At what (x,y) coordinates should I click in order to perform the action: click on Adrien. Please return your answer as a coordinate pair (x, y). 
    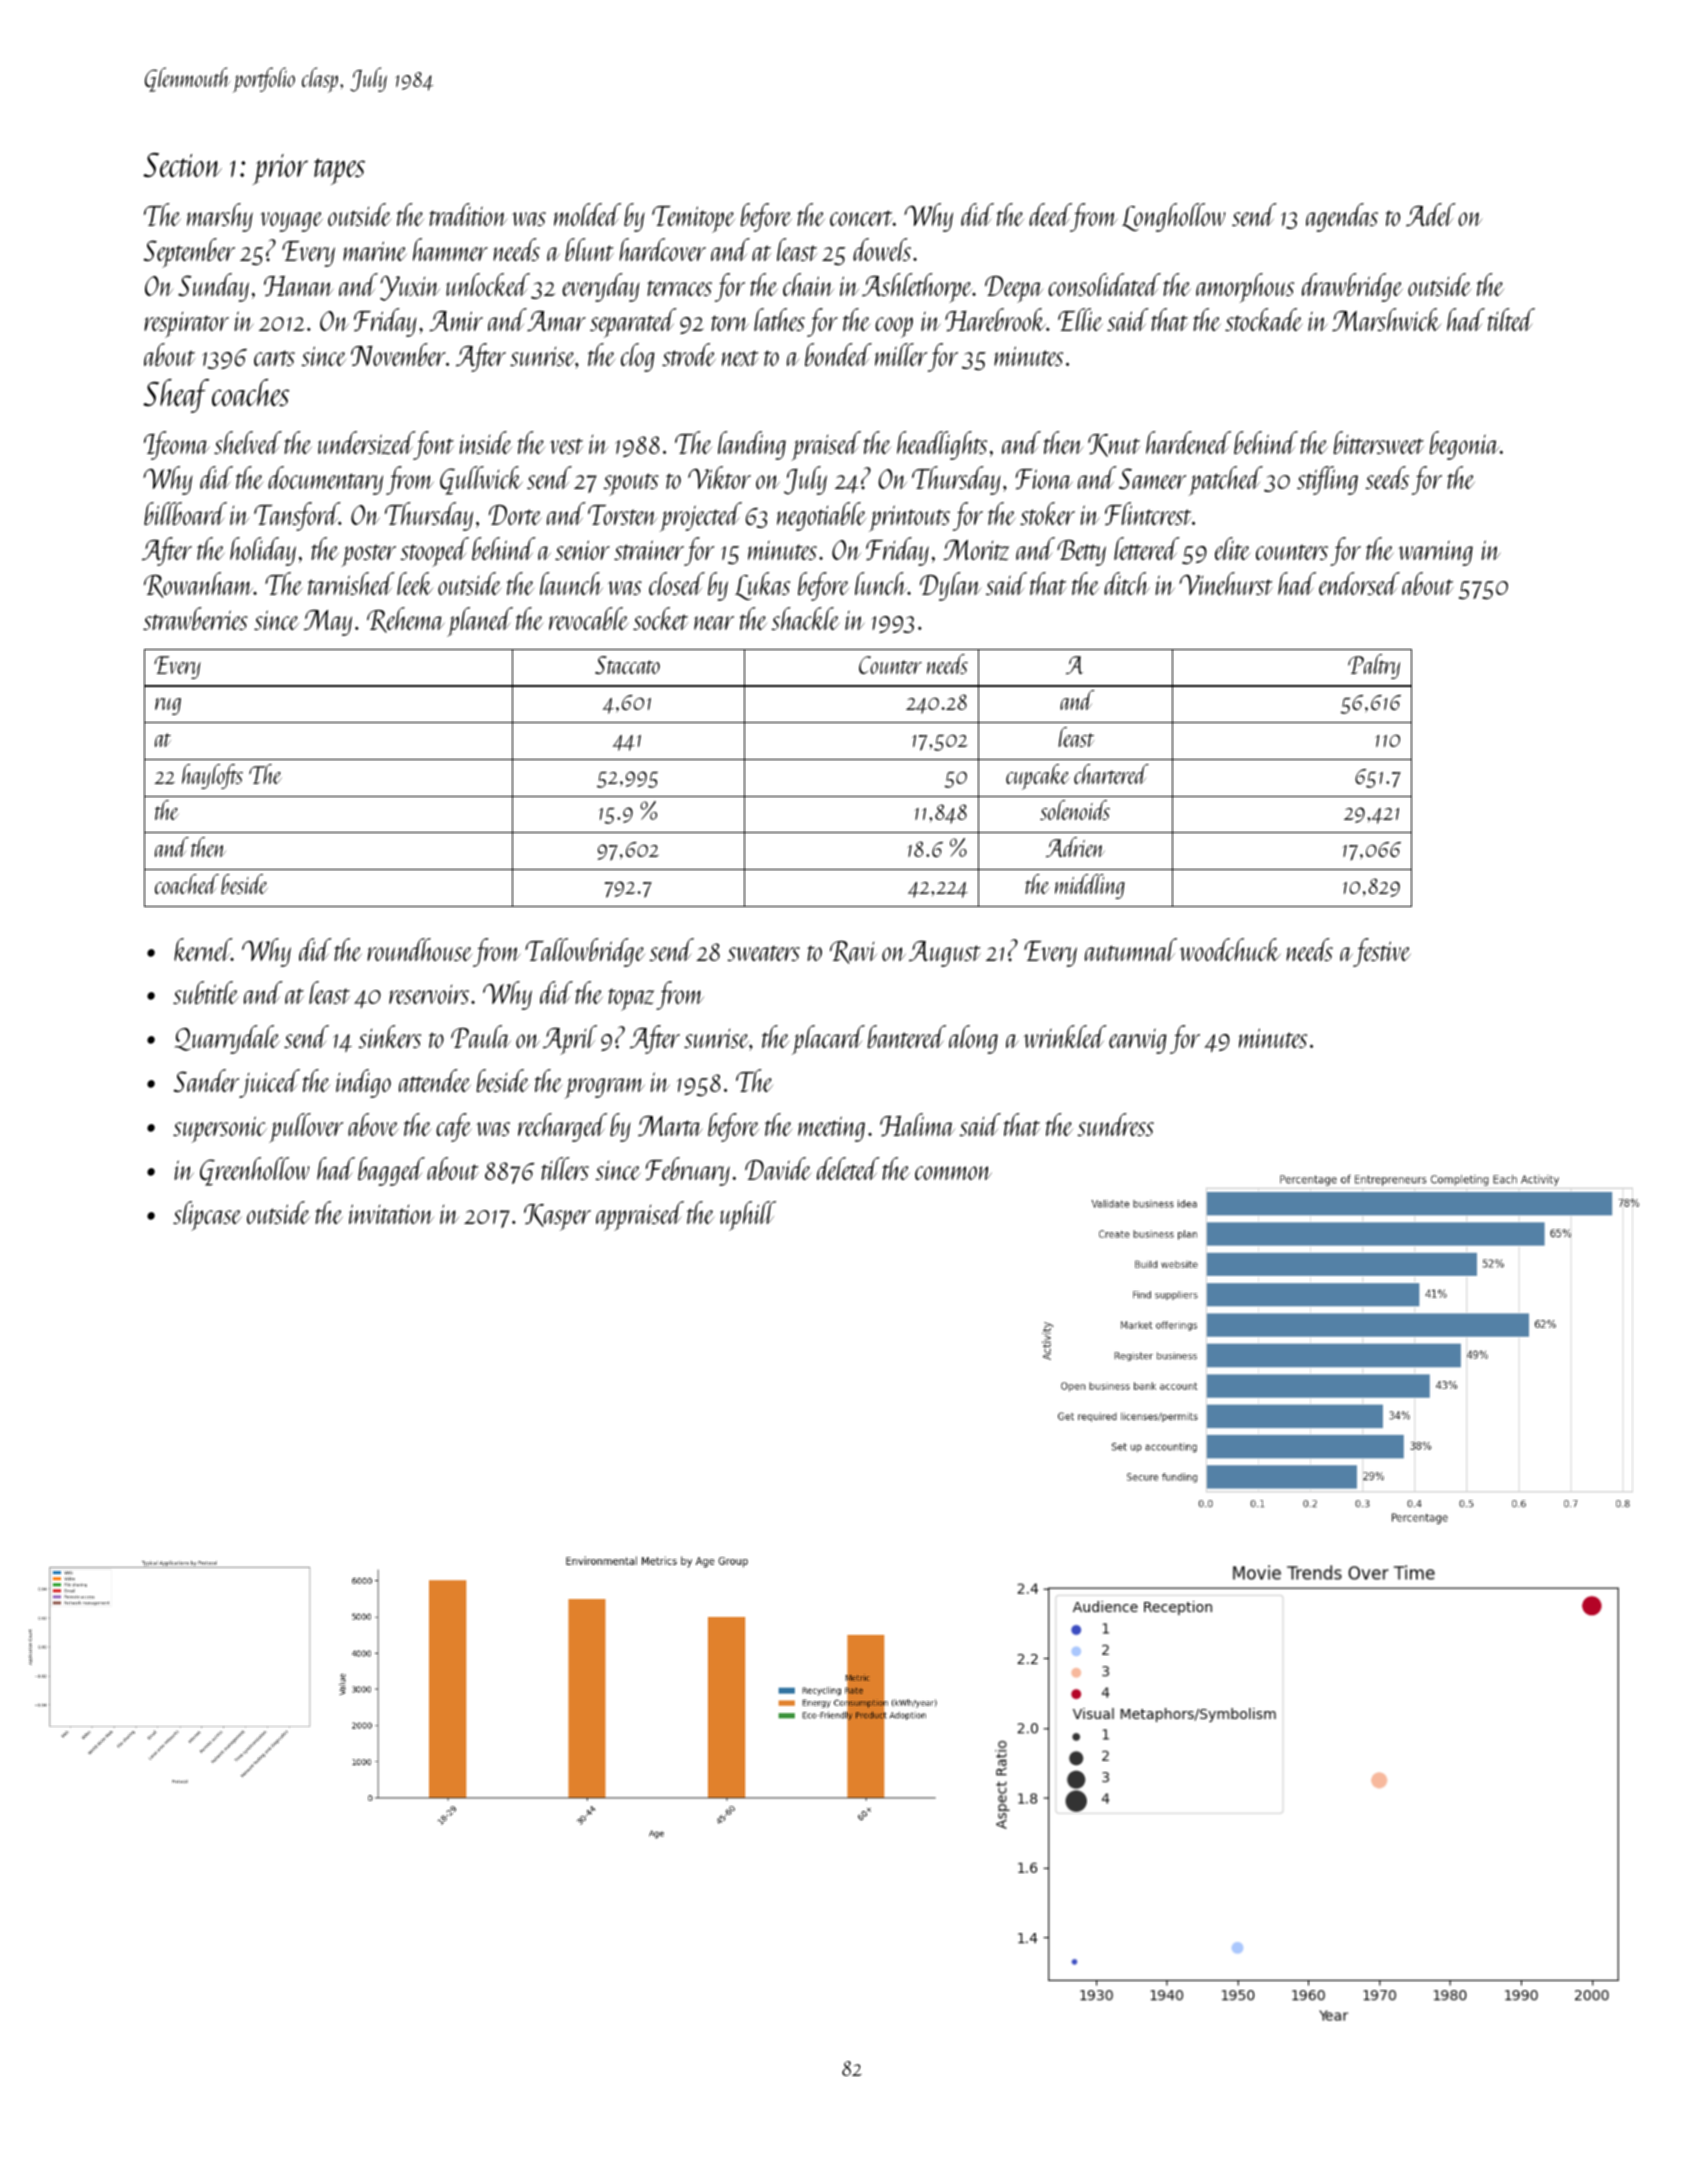
    Looking at the image, I should click on (1075, 847).
